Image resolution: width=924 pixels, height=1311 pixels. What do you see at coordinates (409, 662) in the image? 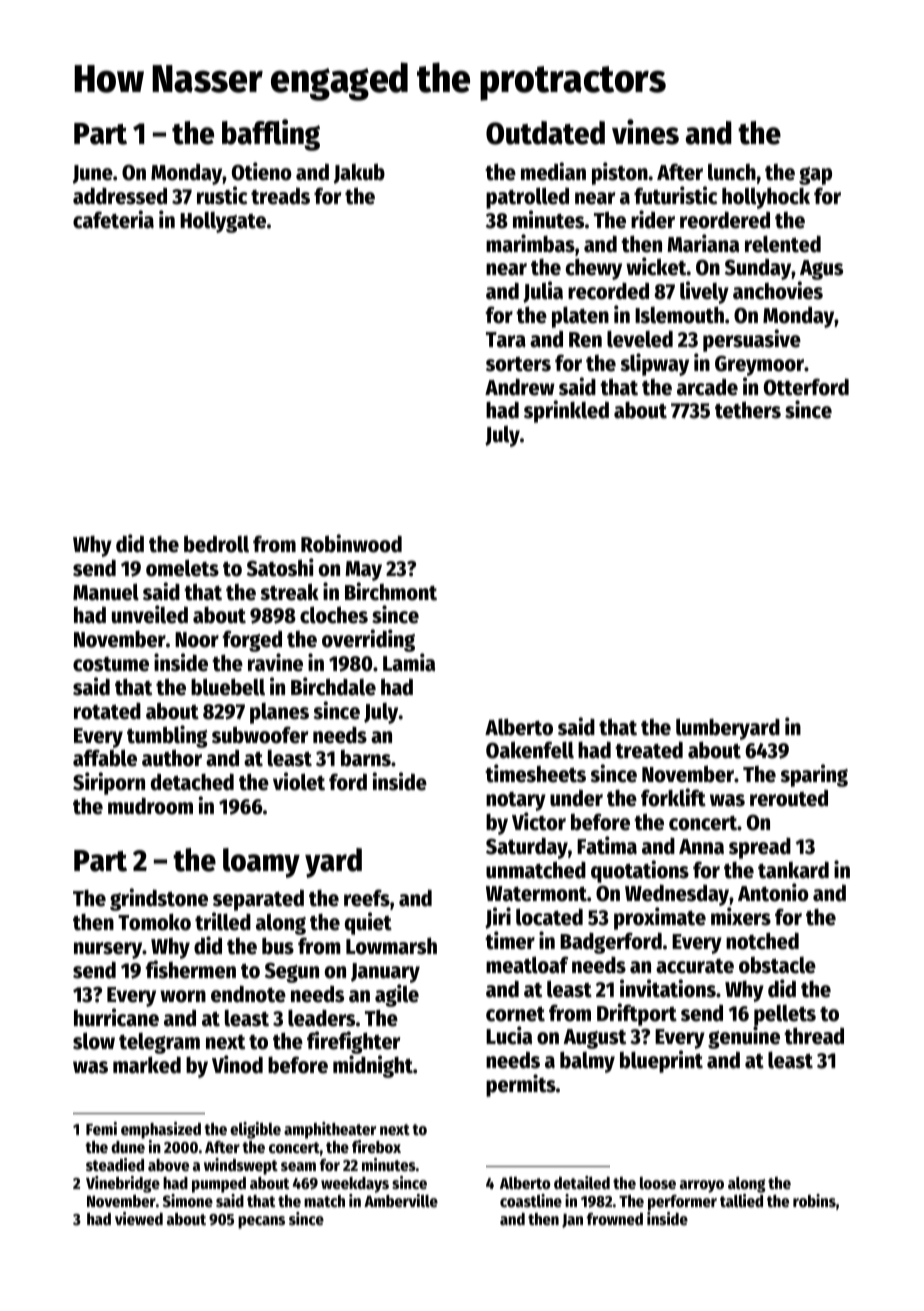
I see `Lamia` at bounding box center [409, 662].
